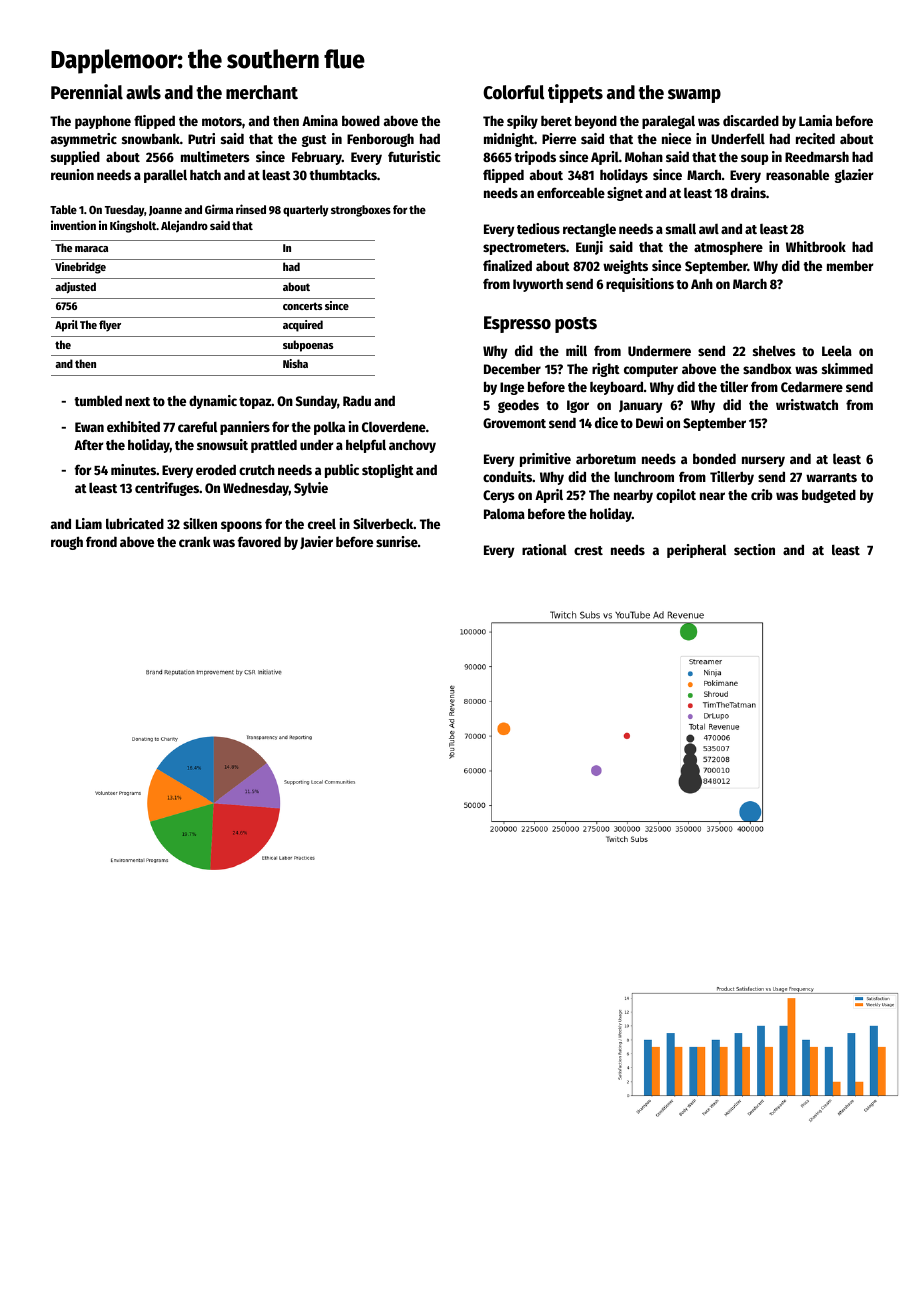 The width and height of the screenshot is (924, 1308). What do you see at coordinates (101, 541) in the screenshot?
I see `frond` at bounding box center [101, 541].
